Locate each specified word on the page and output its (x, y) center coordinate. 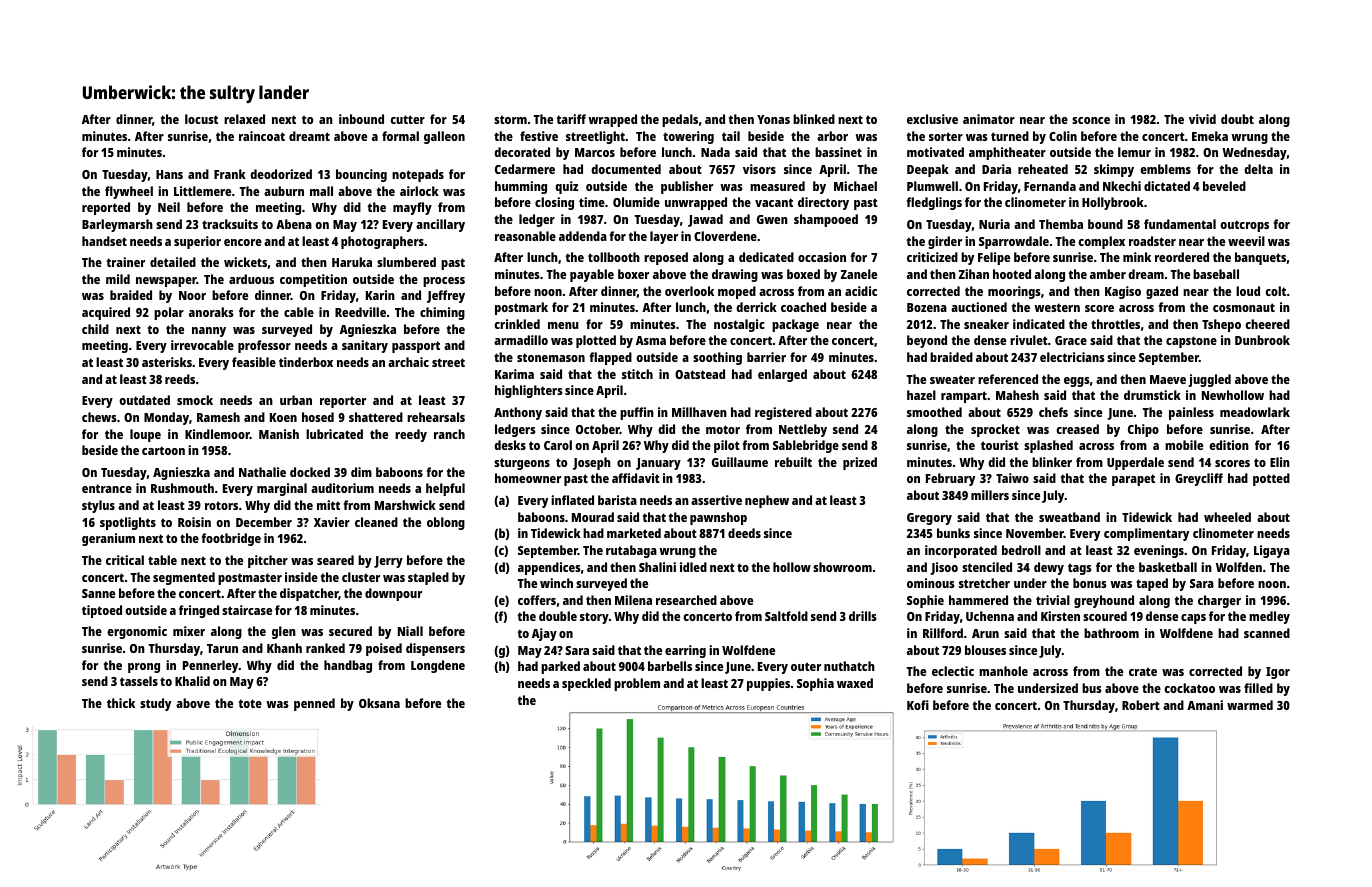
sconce (1091, 120)
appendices (549, 568)
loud (1248, 291)
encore (243, 242)
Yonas (773, 119)
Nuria (994, 224)
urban (296, 400)
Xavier (332, 522)
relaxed (244, 119)
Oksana (379, 703)
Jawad (705, 220)
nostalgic (739, 325)
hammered (978, 600)
